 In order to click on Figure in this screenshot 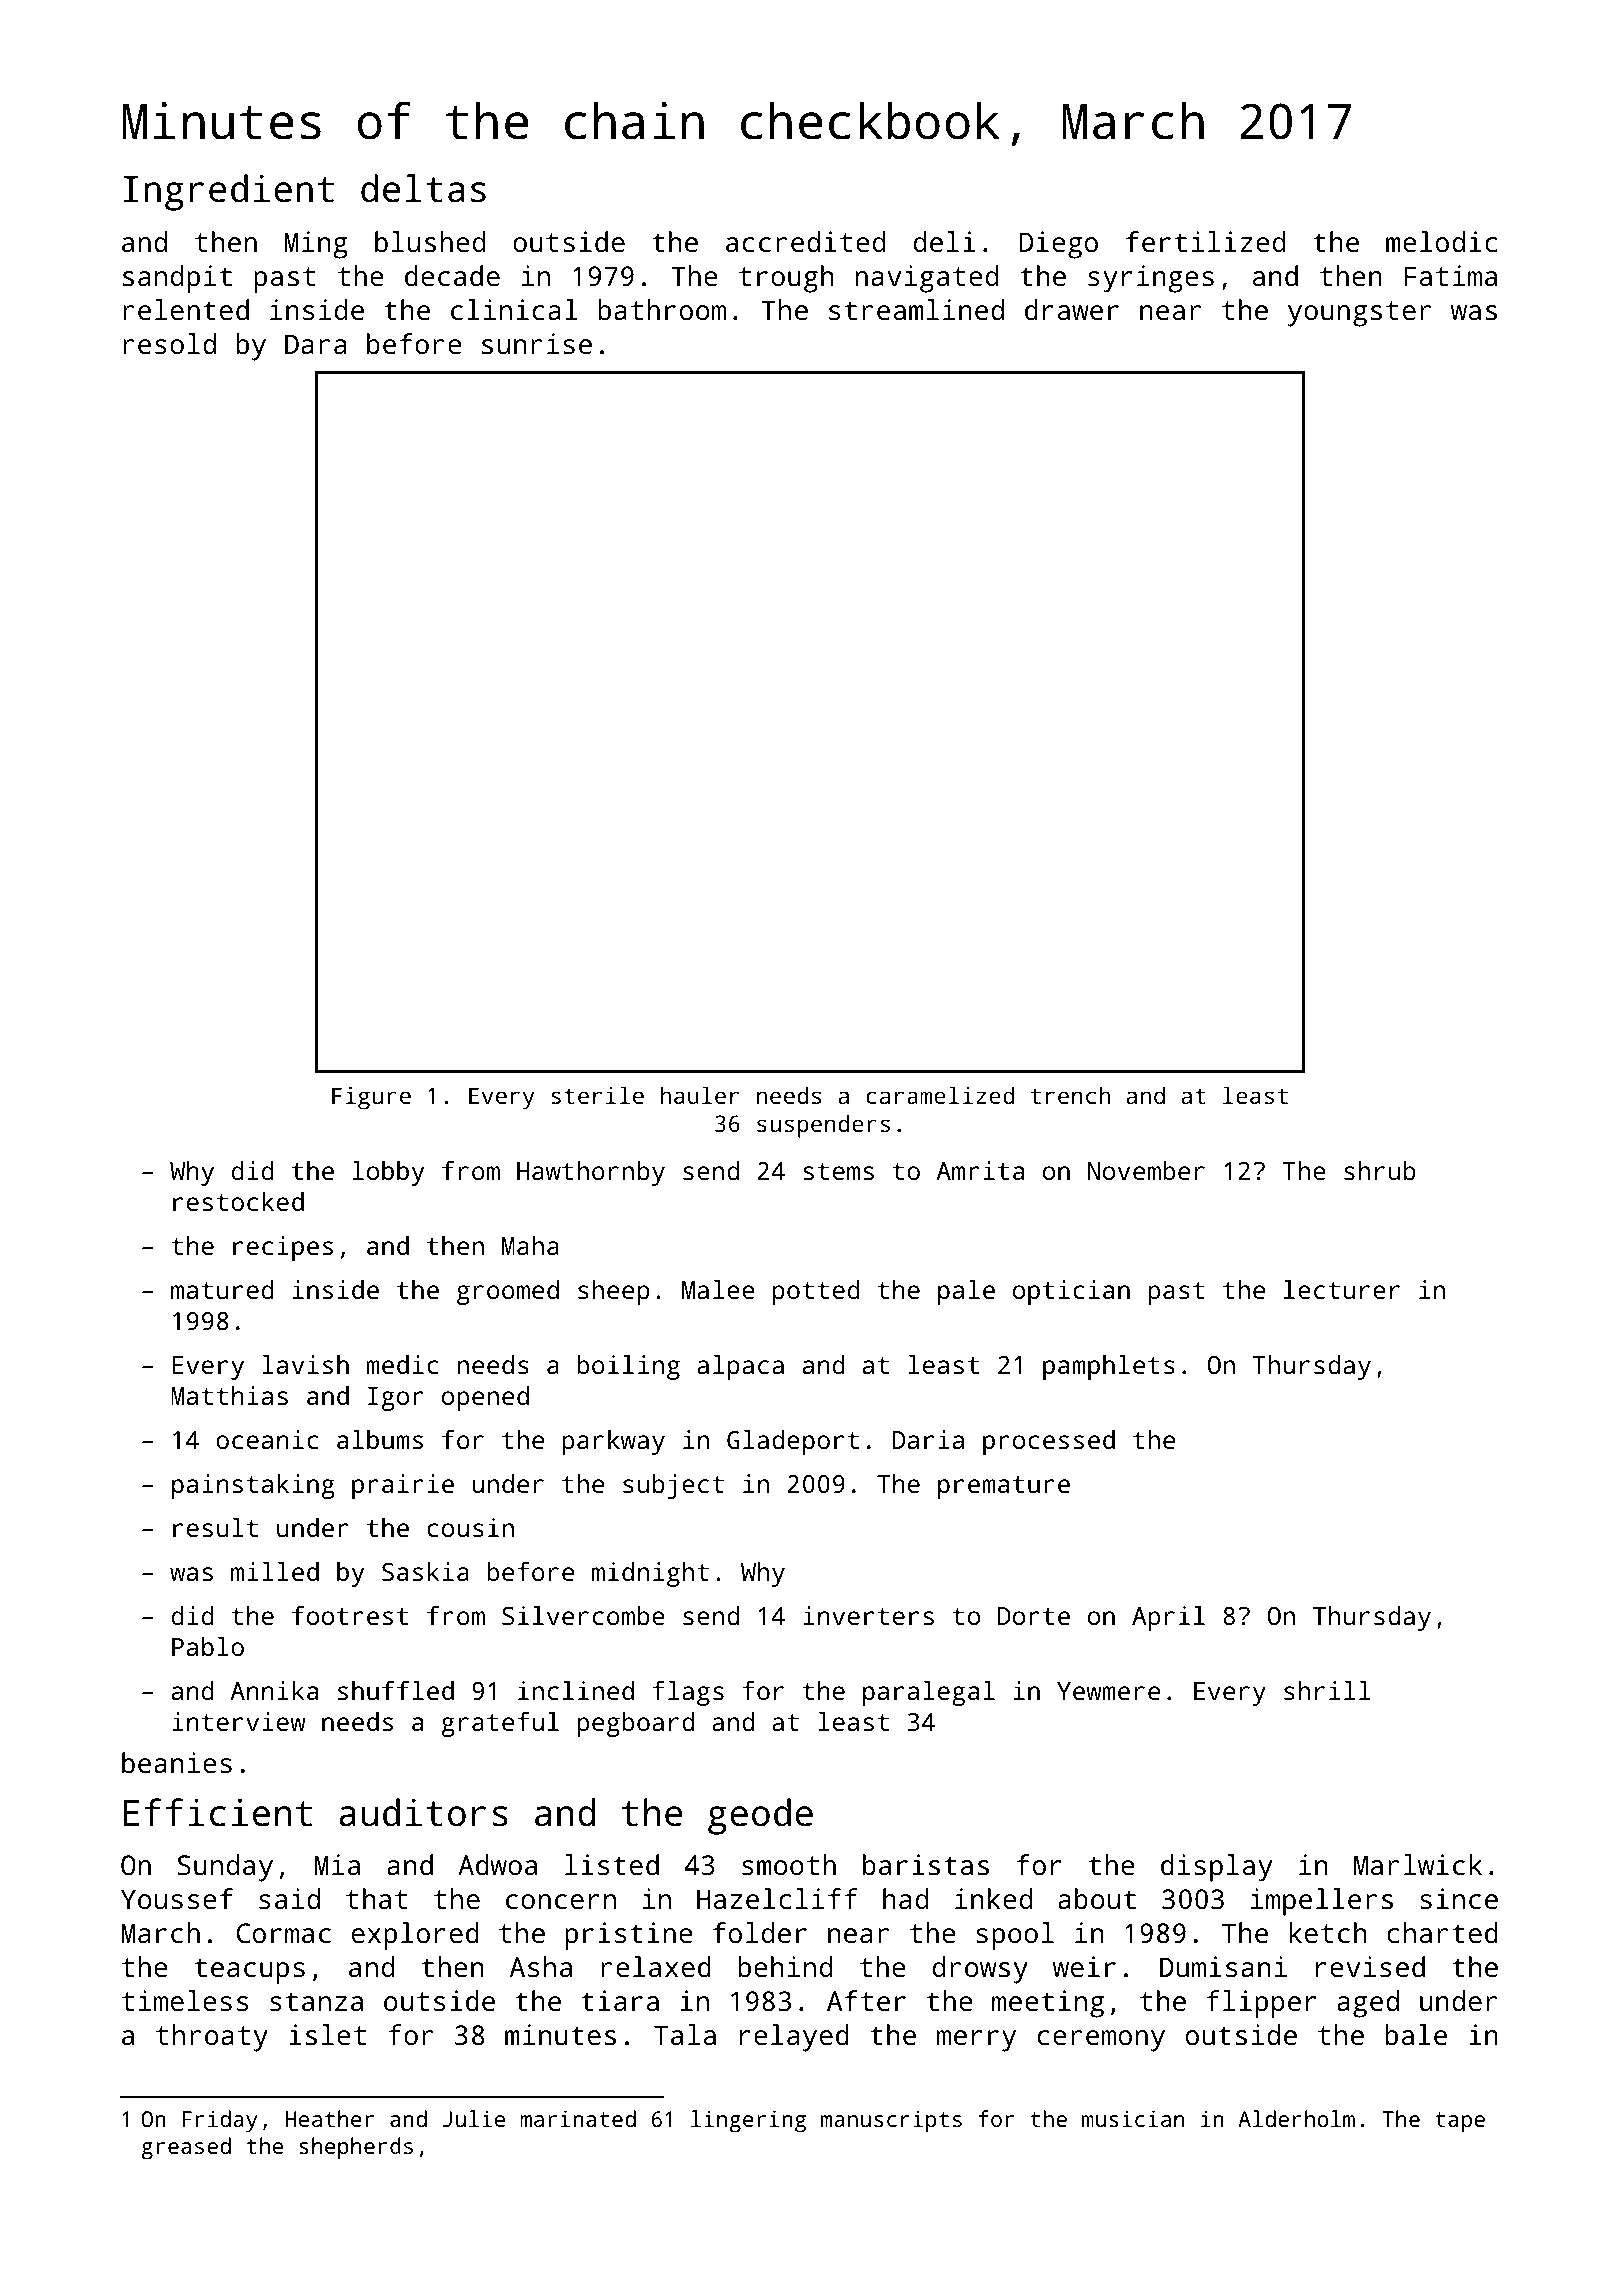, I will do `click(371, 1098)`.
